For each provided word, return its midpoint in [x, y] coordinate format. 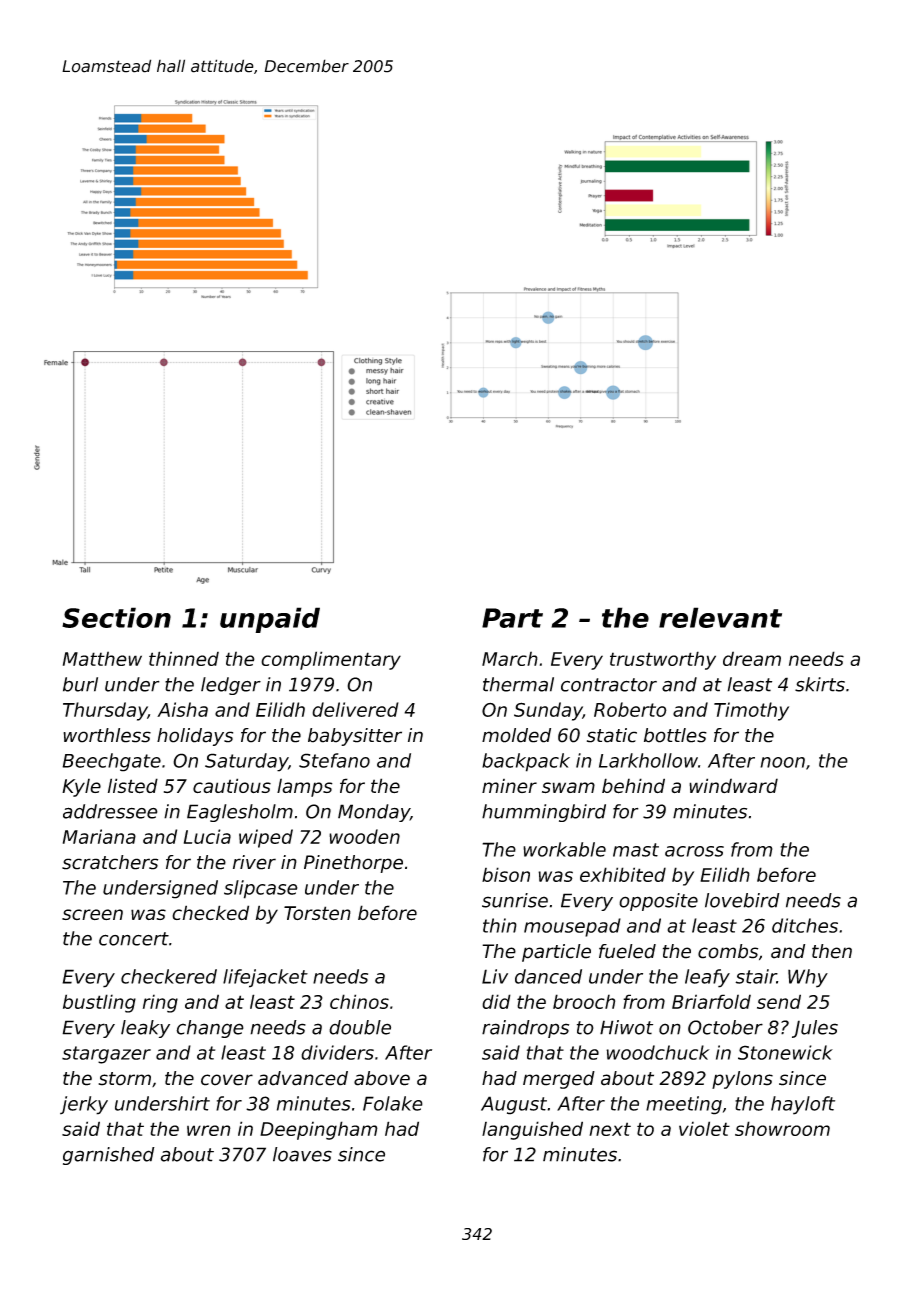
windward [733, 785]
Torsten [317, 913]
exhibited [623, 874]
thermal [518, 684]
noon [782, 762]
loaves [302, 1154]
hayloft [803, 1105]
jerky [84, 1105]
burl [80, 684]
